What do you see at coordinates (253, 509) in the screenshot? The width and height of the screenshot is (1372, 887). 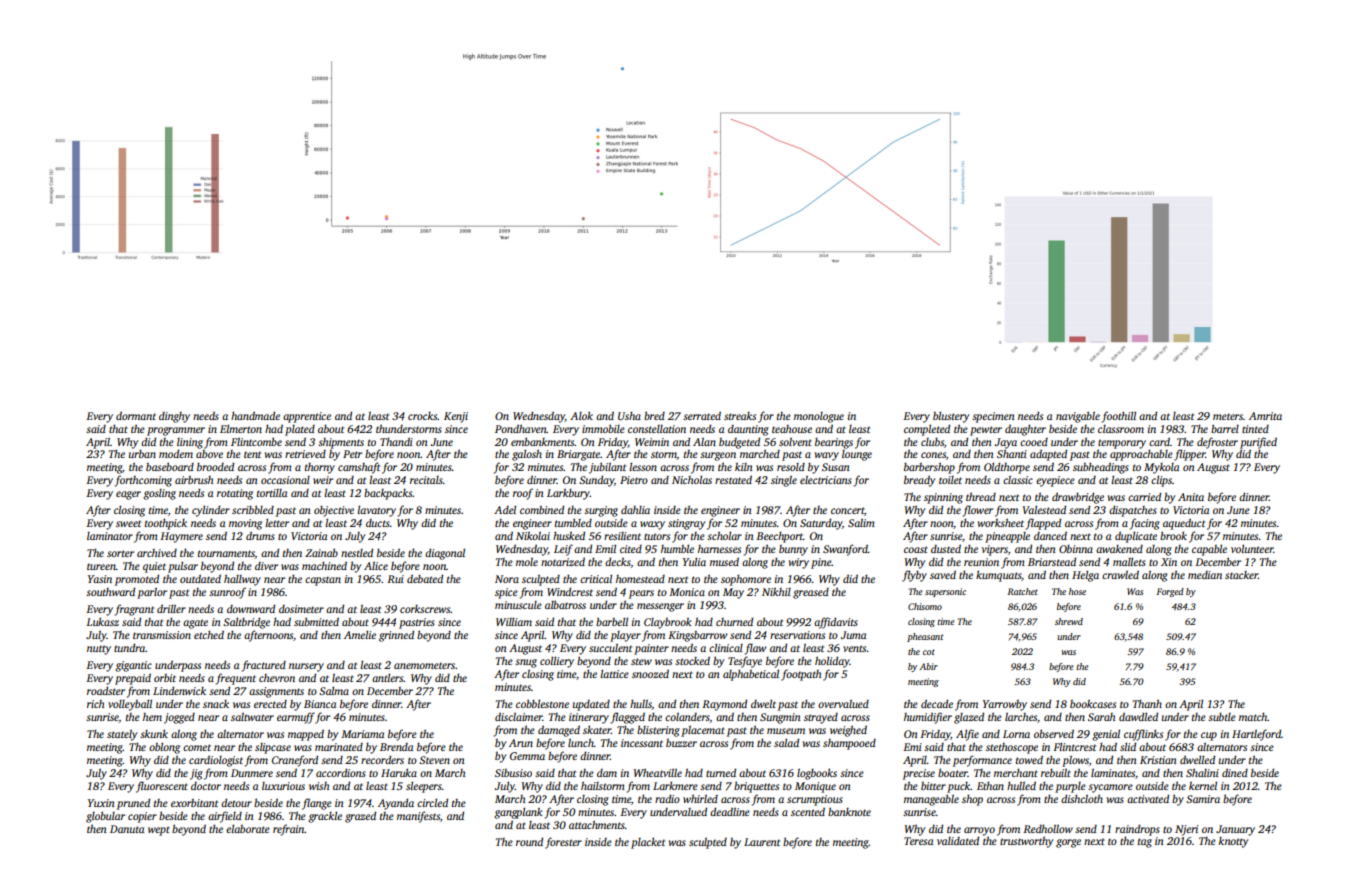 I see `scribbled` at bounding box center [253, 509].
